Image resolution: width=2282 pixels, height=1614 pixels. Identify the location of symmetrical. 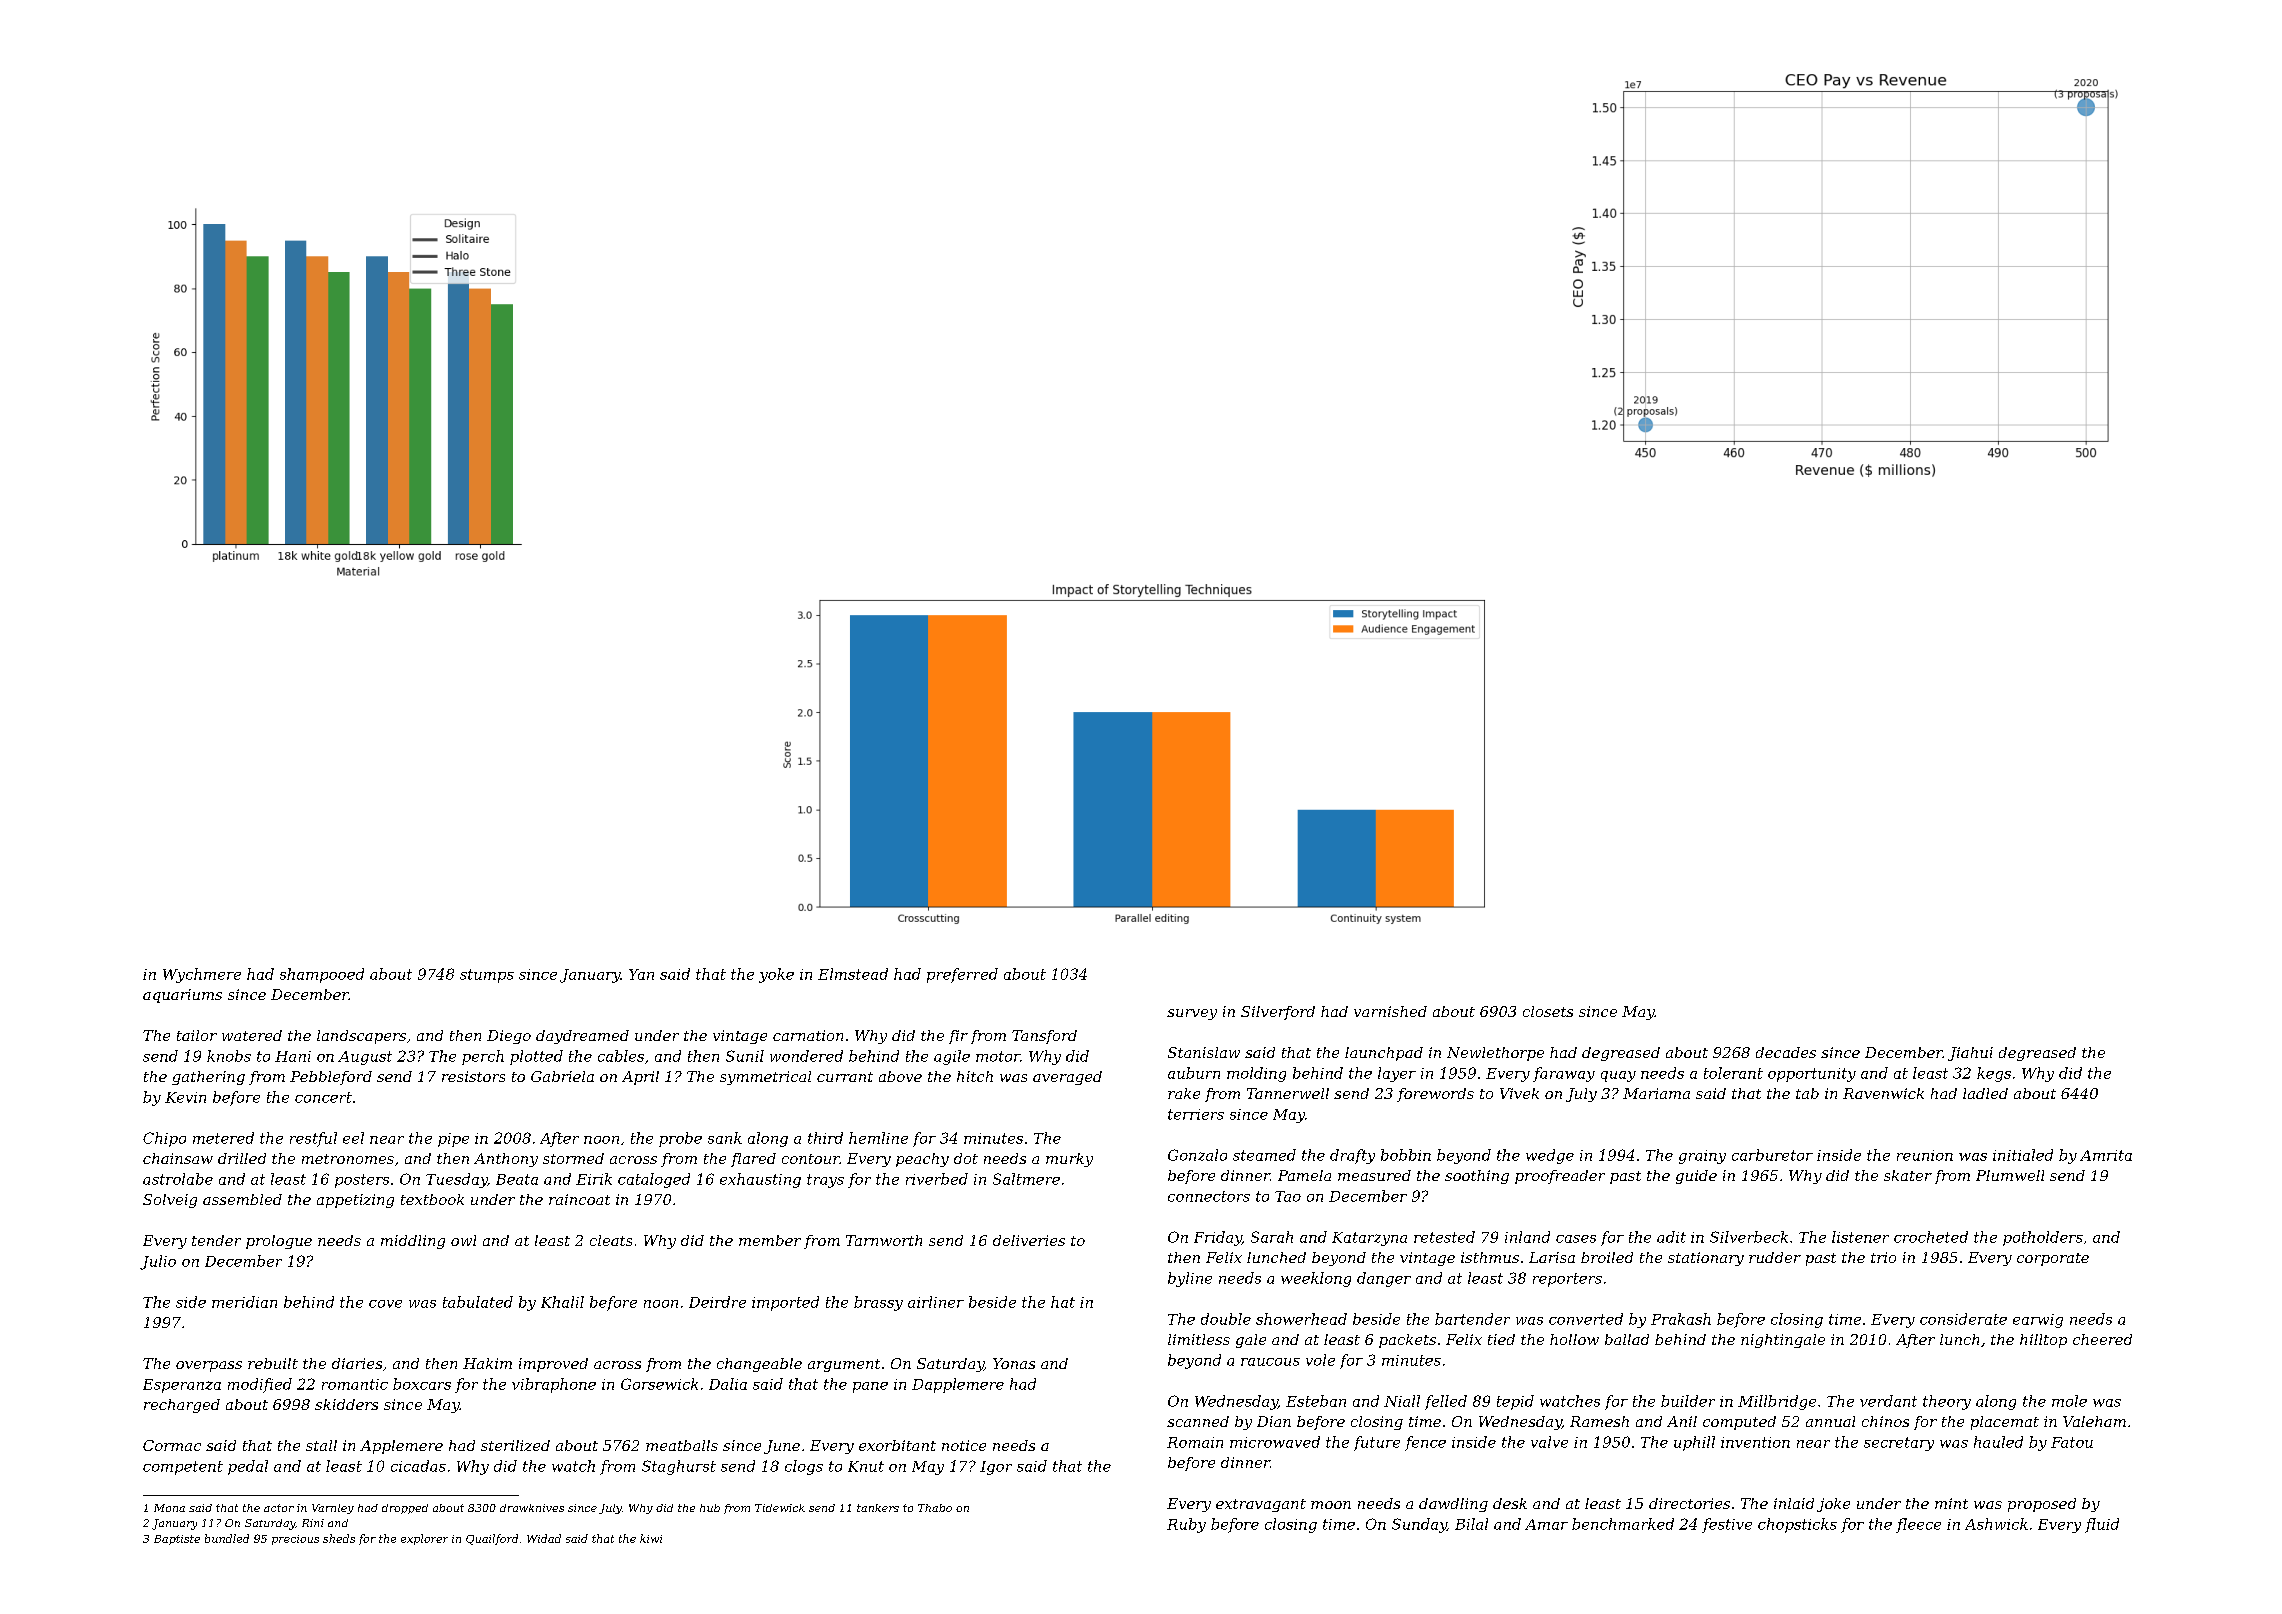
(765, 1078).
